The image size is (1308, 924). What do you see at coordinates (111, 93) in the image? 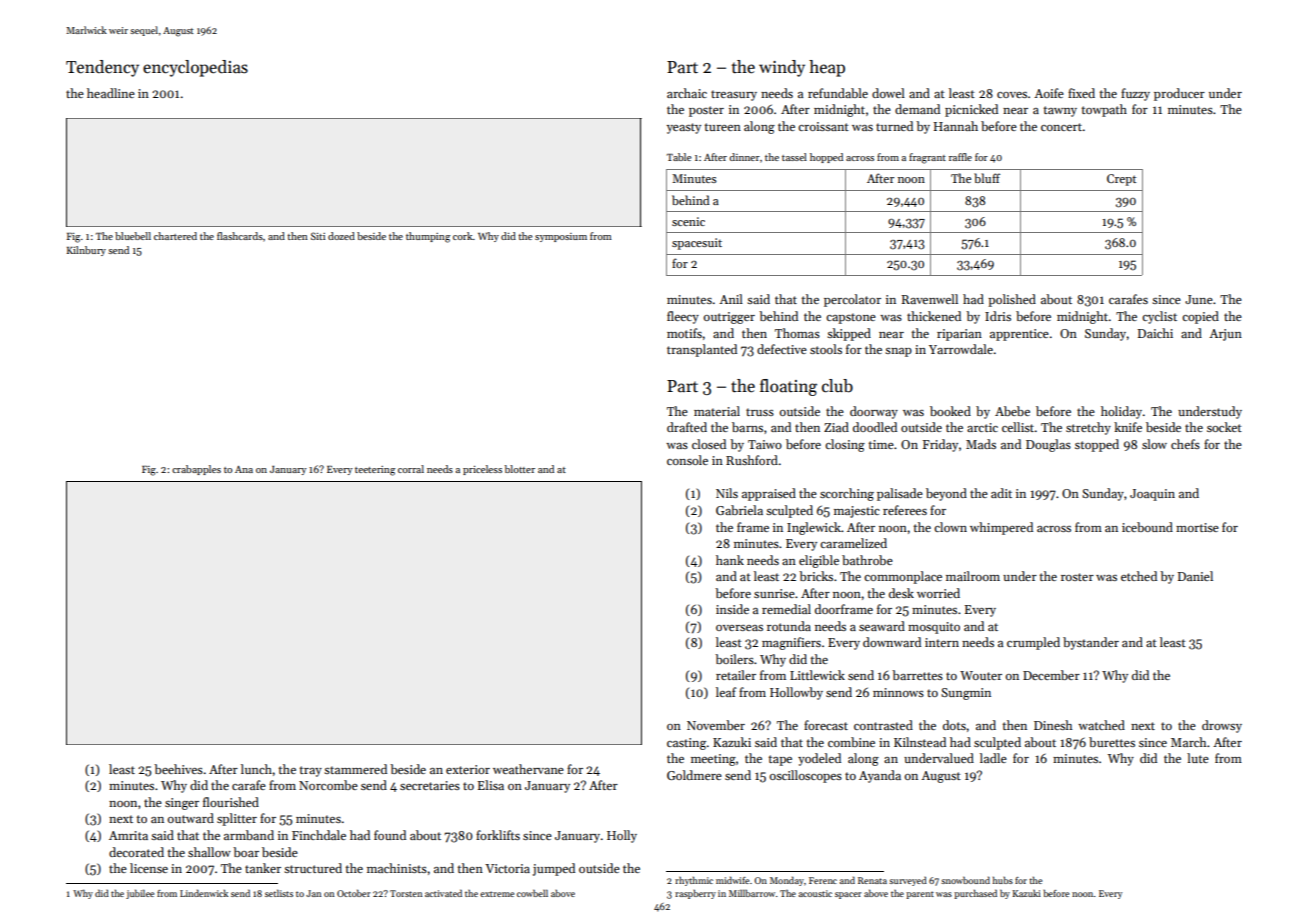
I see `headline` at bounding box center [111, 93].
